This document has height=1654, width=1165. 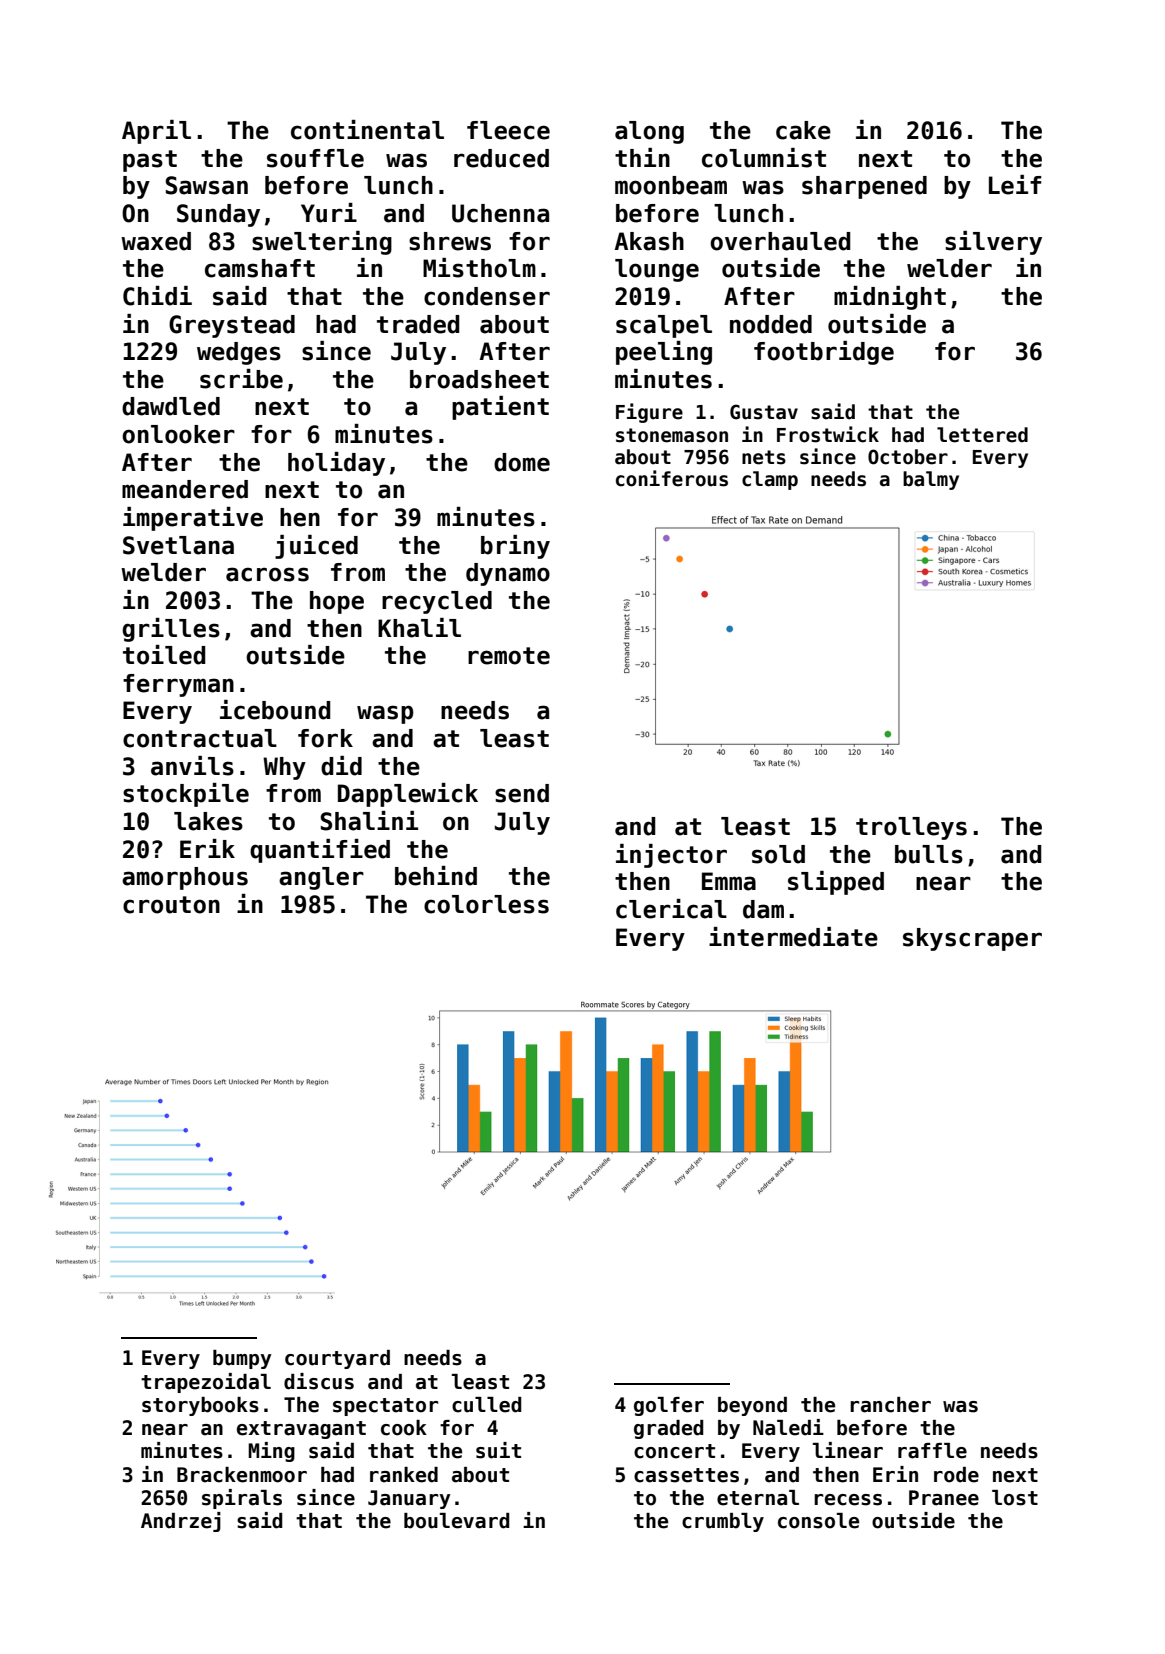 What do you see at coordinates (181, 1522) in the document?
I see `Andrzej` at bounding box center [181, 1522].
